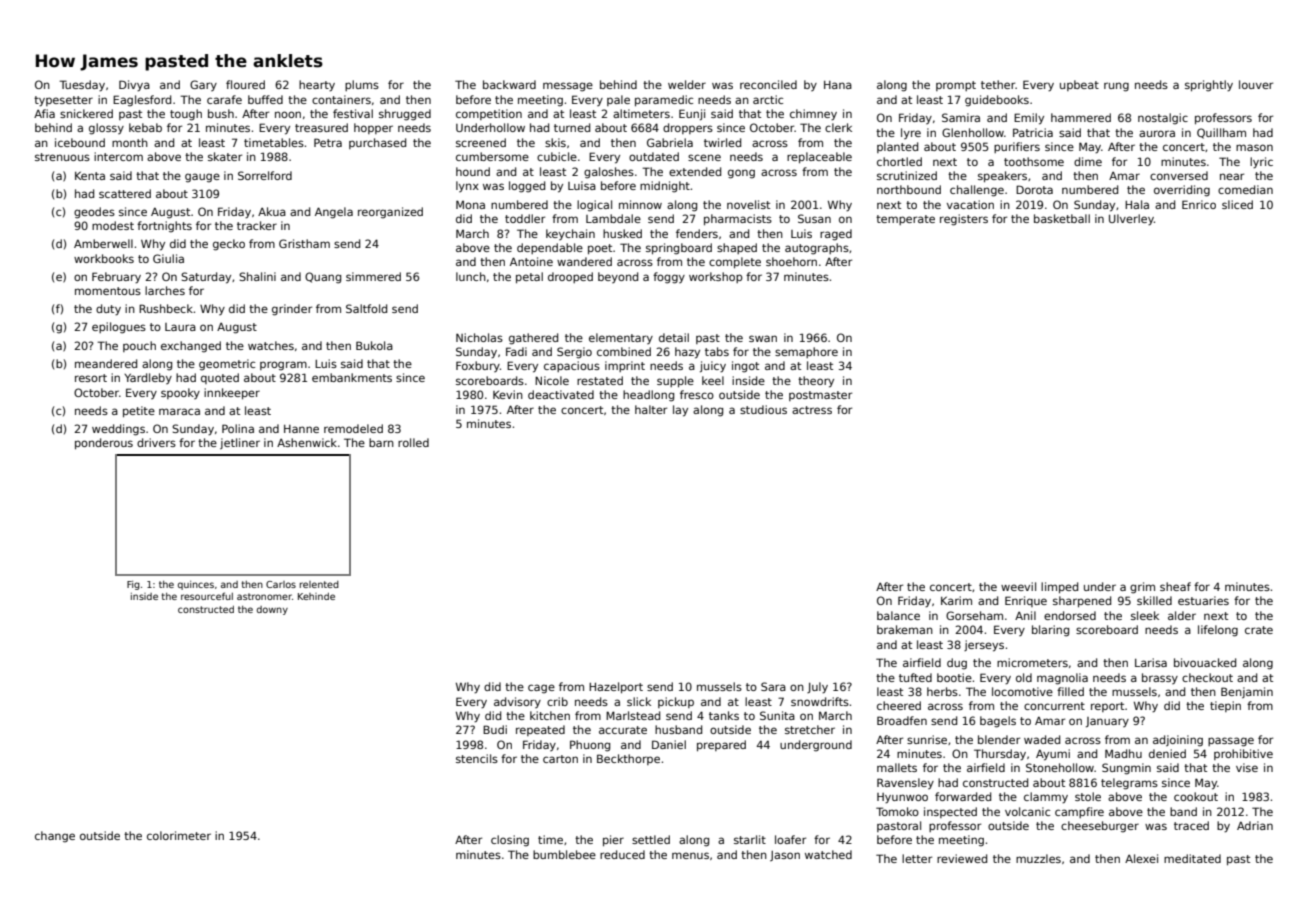  Describe the element at coordinates (225, 156) in the screenshot. I see `skater` at that location.
